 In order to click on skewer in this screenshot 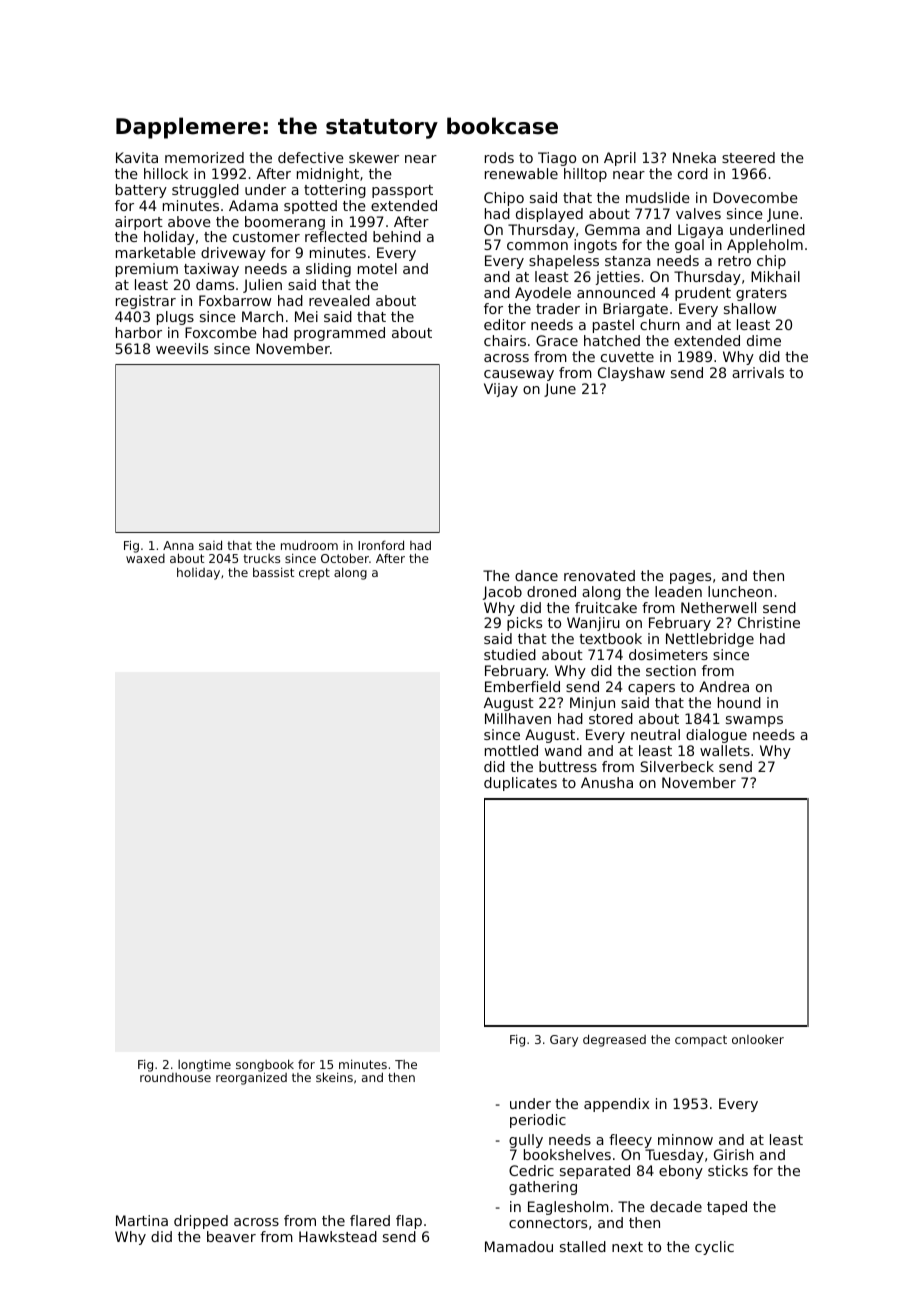, I will do `click(374, 157)`.
